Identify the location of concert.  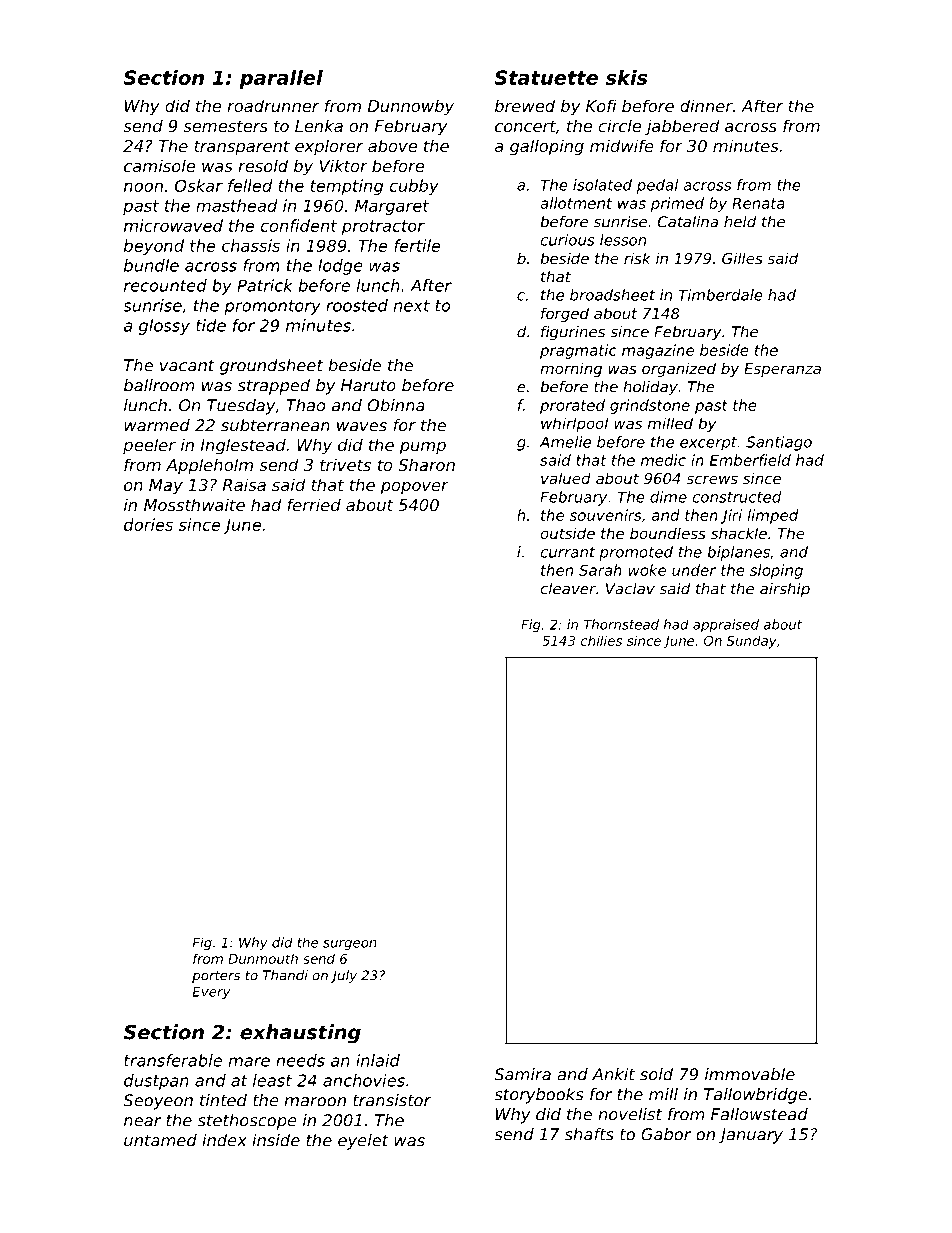
(525, 126).
